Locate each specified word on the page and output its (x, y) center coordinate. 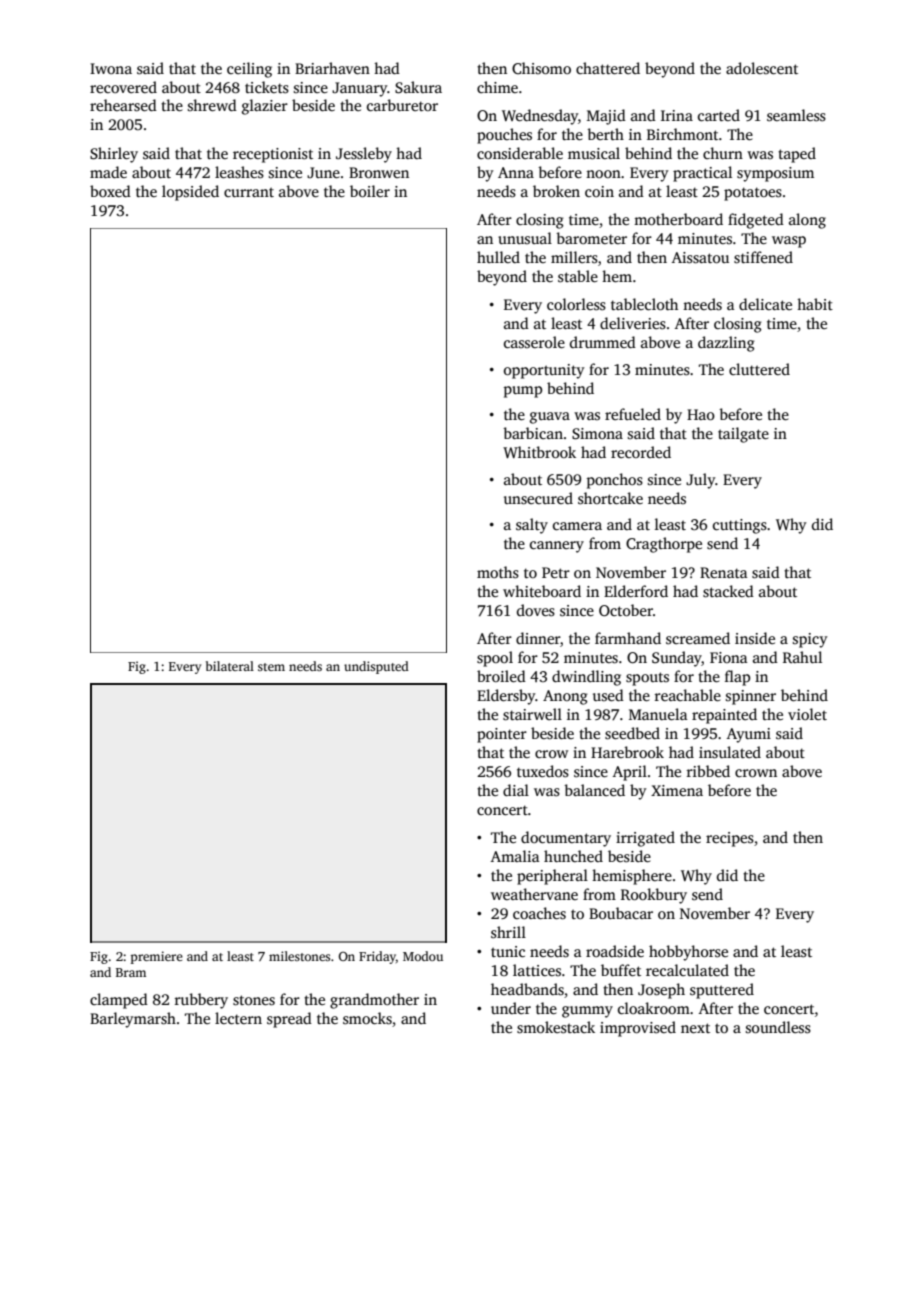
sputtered (722, 991)
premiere (157, 957)
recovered (123, 87)
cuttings (740, 526)
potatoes (753, 194)
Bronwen (379, 172)
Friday (377, 957)
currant (249, 192)
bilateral (230, 666)
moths (498, 572)
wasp (789, 242)
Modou (423, 956)
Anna (516, 172)
